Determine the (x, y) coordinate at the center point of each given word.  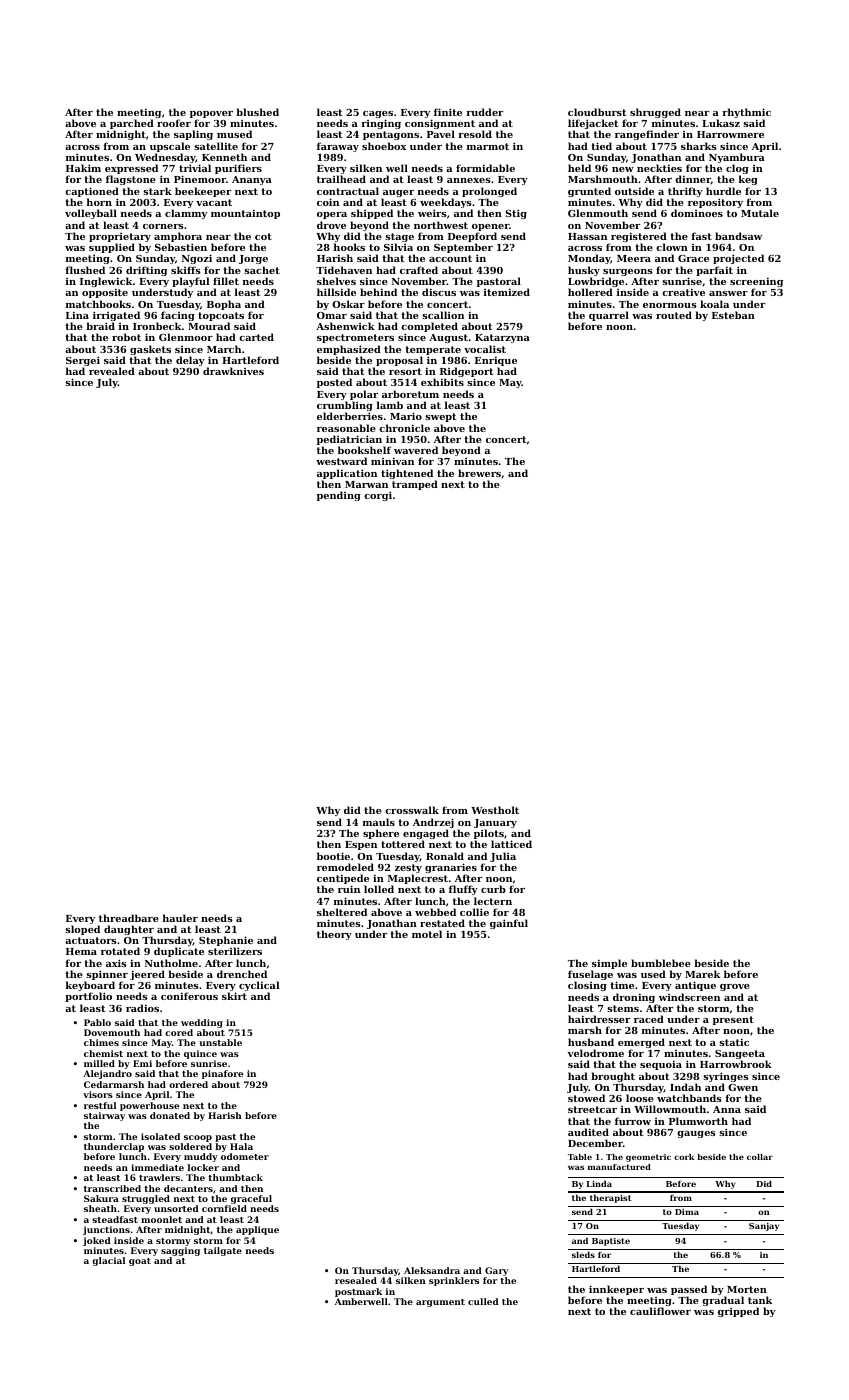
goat (140, 1262)
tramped (415, 485)
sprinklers (454, 1281)
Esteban (733, 315)
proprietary (120, 237)
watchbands (689, 1098)
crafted (419, 270)
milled (99, 1063)
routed (674, 315)
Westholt (495, 810)
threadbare (129, 918)
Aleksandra (432, 1270)
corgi (378, 496)
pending (339, 496)
